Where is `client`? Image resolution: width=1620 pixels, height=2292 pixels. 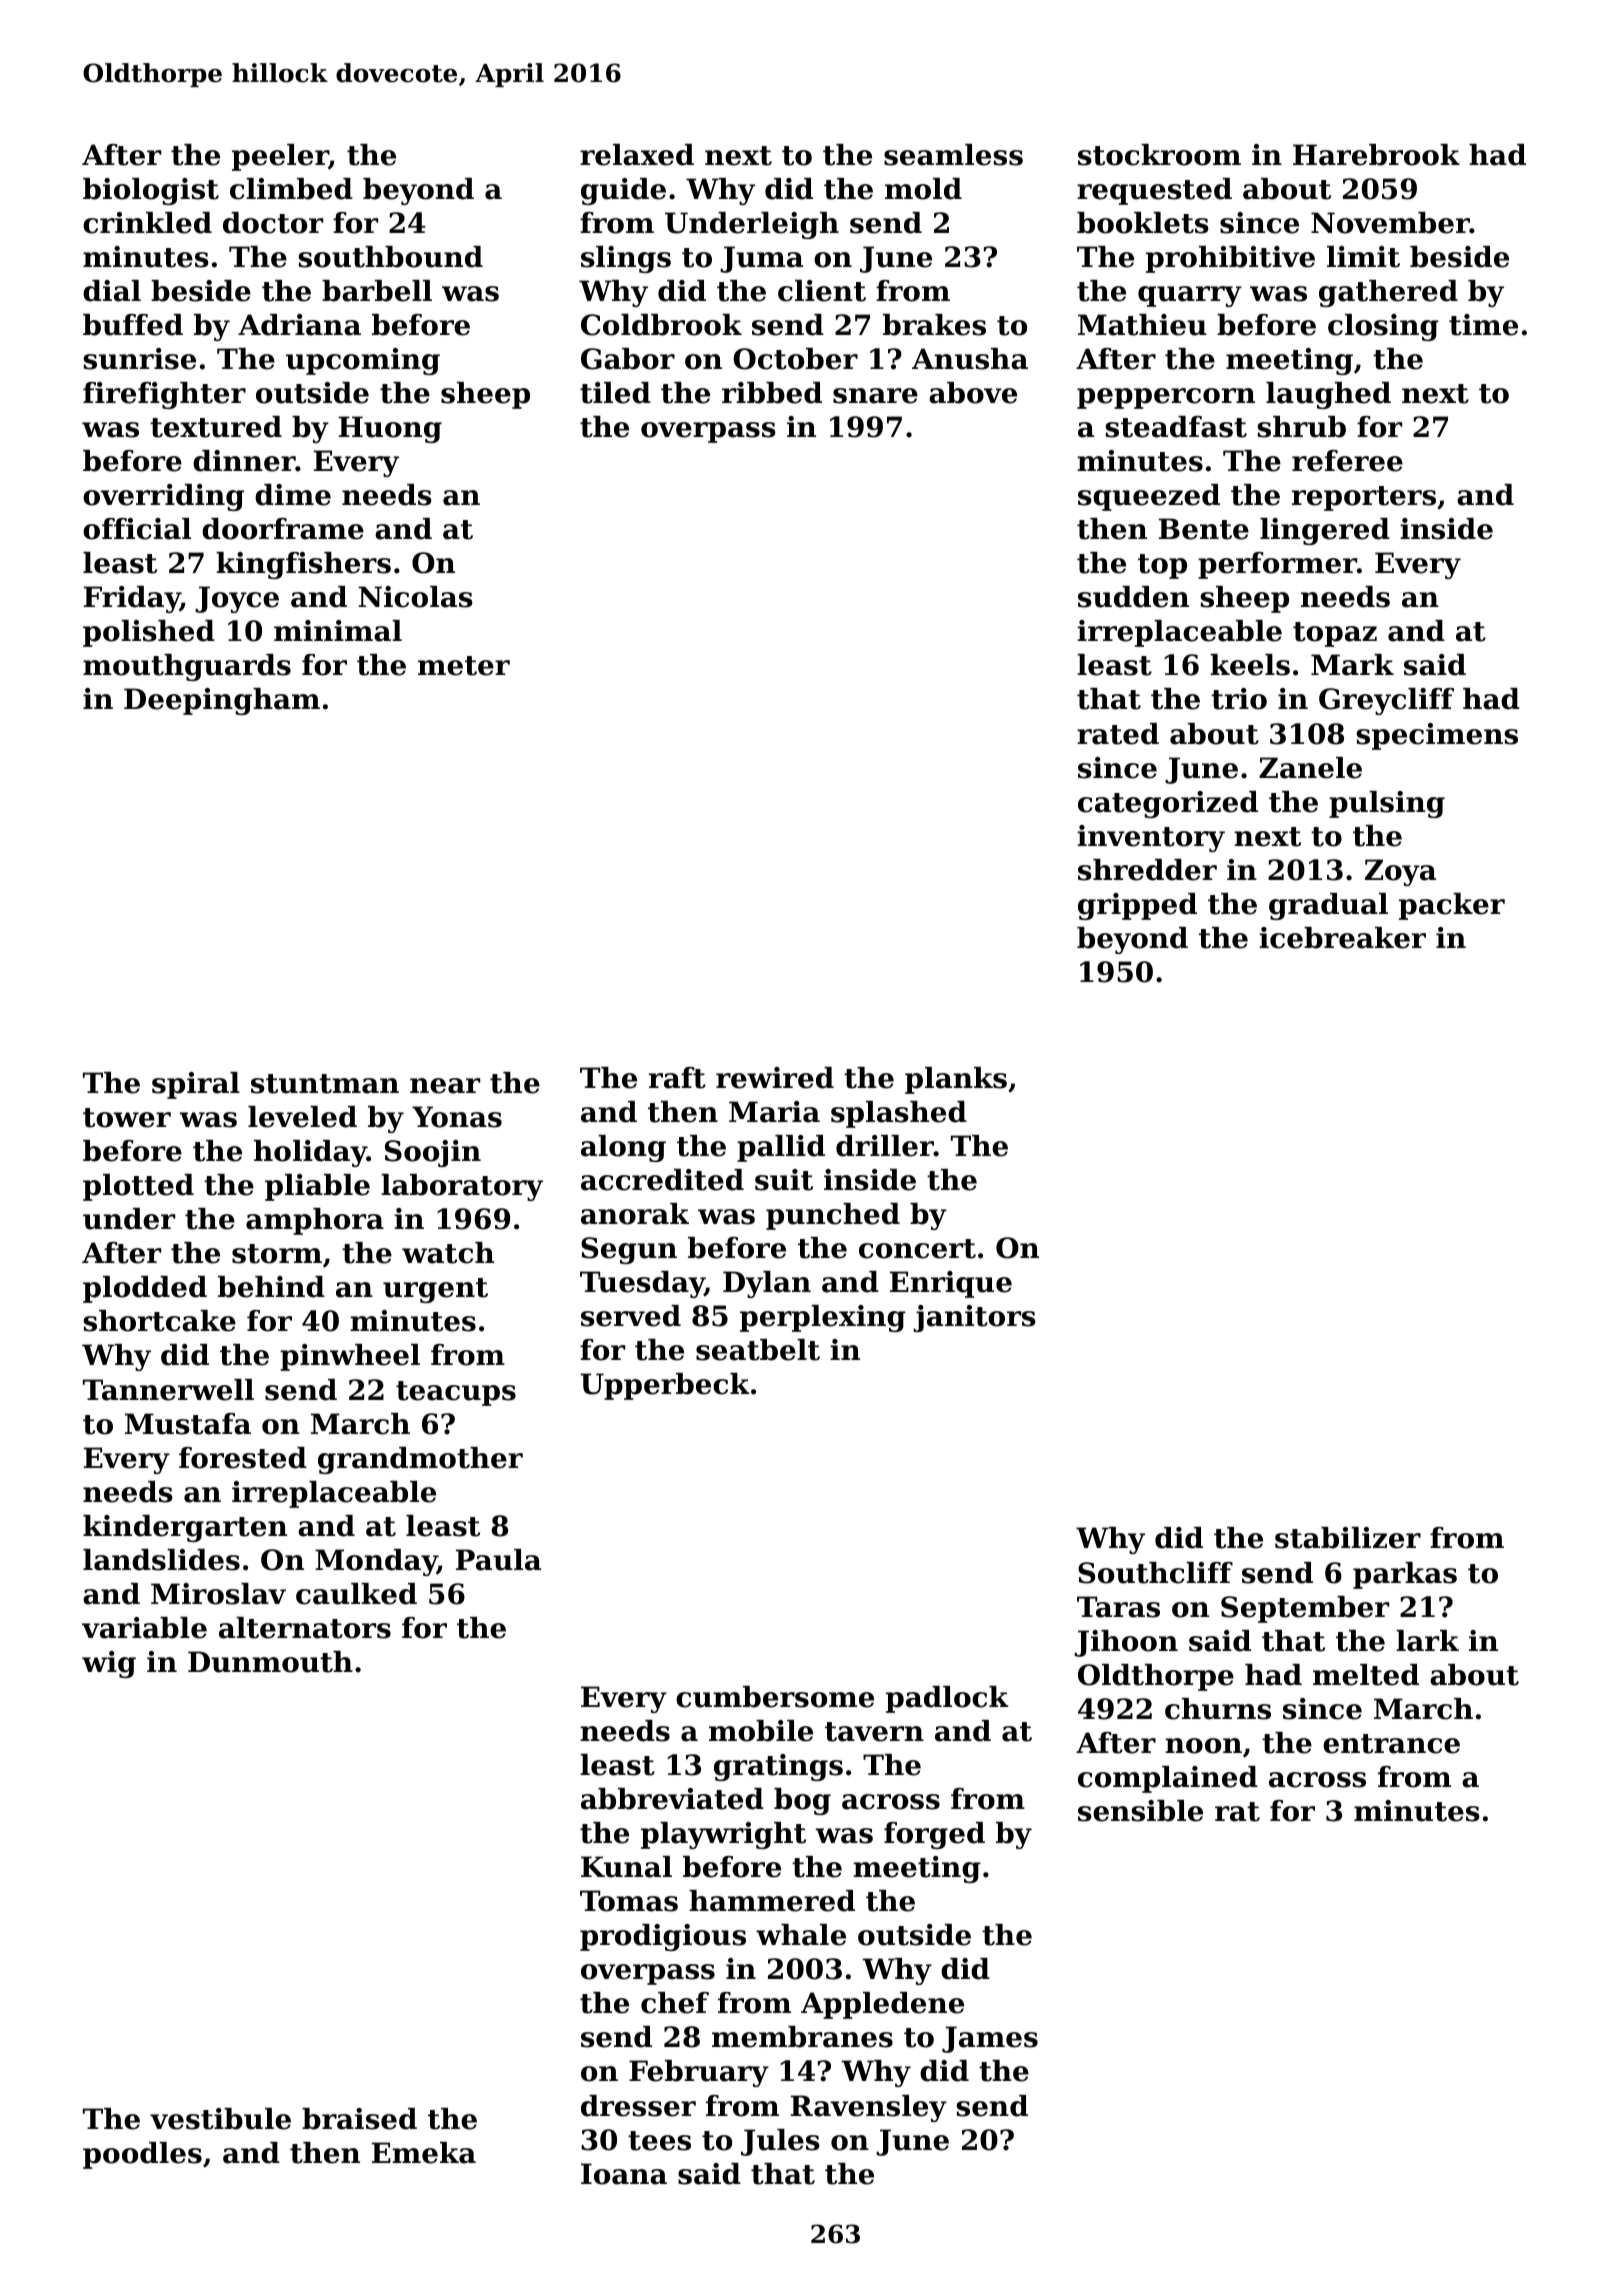
client is located at coordinates (822, 291).
